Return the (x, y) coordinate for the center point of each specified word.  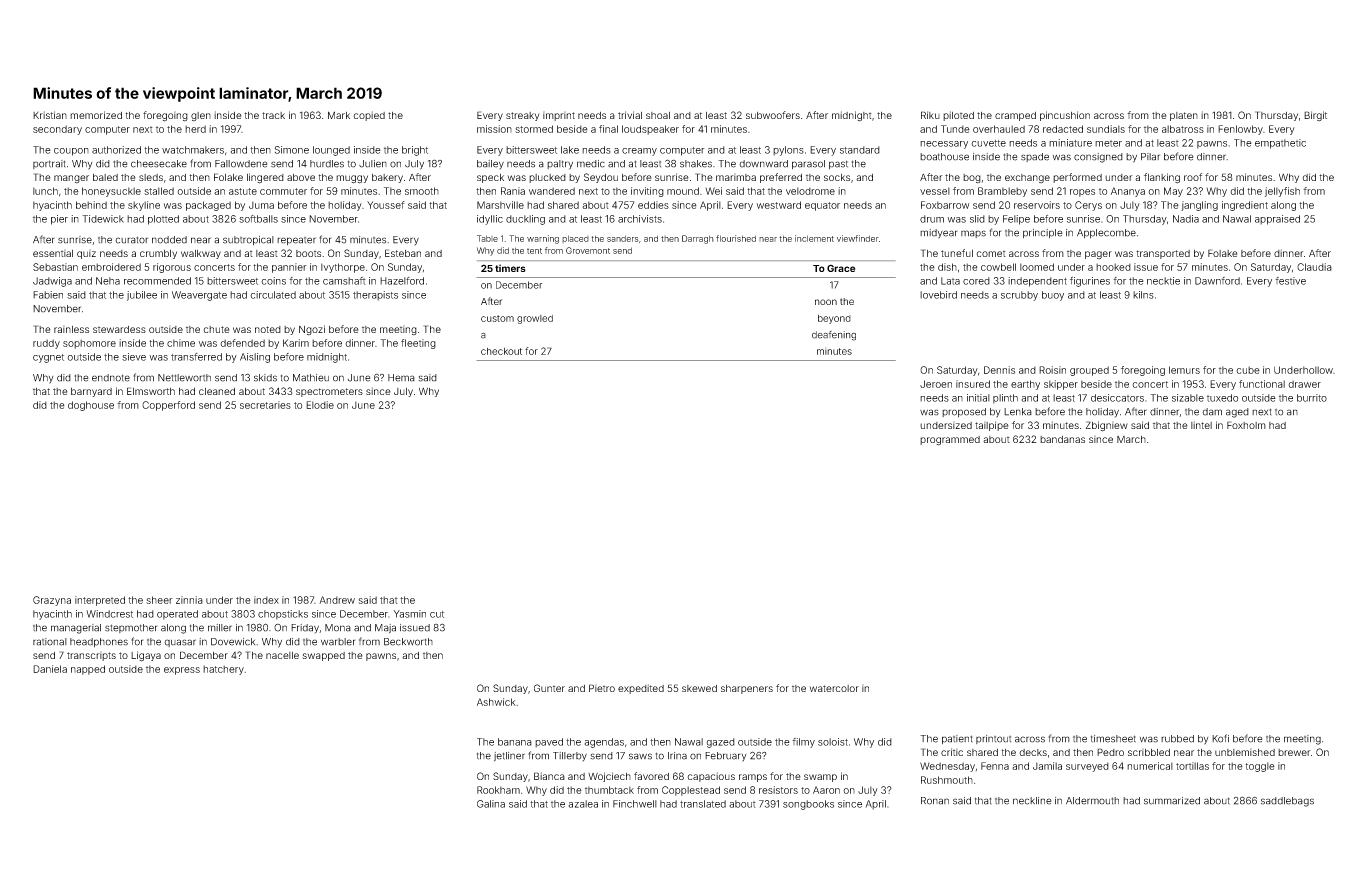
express (182, 671)
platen (1184, 116)
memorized (96, 115)
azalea (583, 804)
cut (437, 614)
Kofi (1220, 738)
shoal (658, 115)
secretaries (265, 405)
